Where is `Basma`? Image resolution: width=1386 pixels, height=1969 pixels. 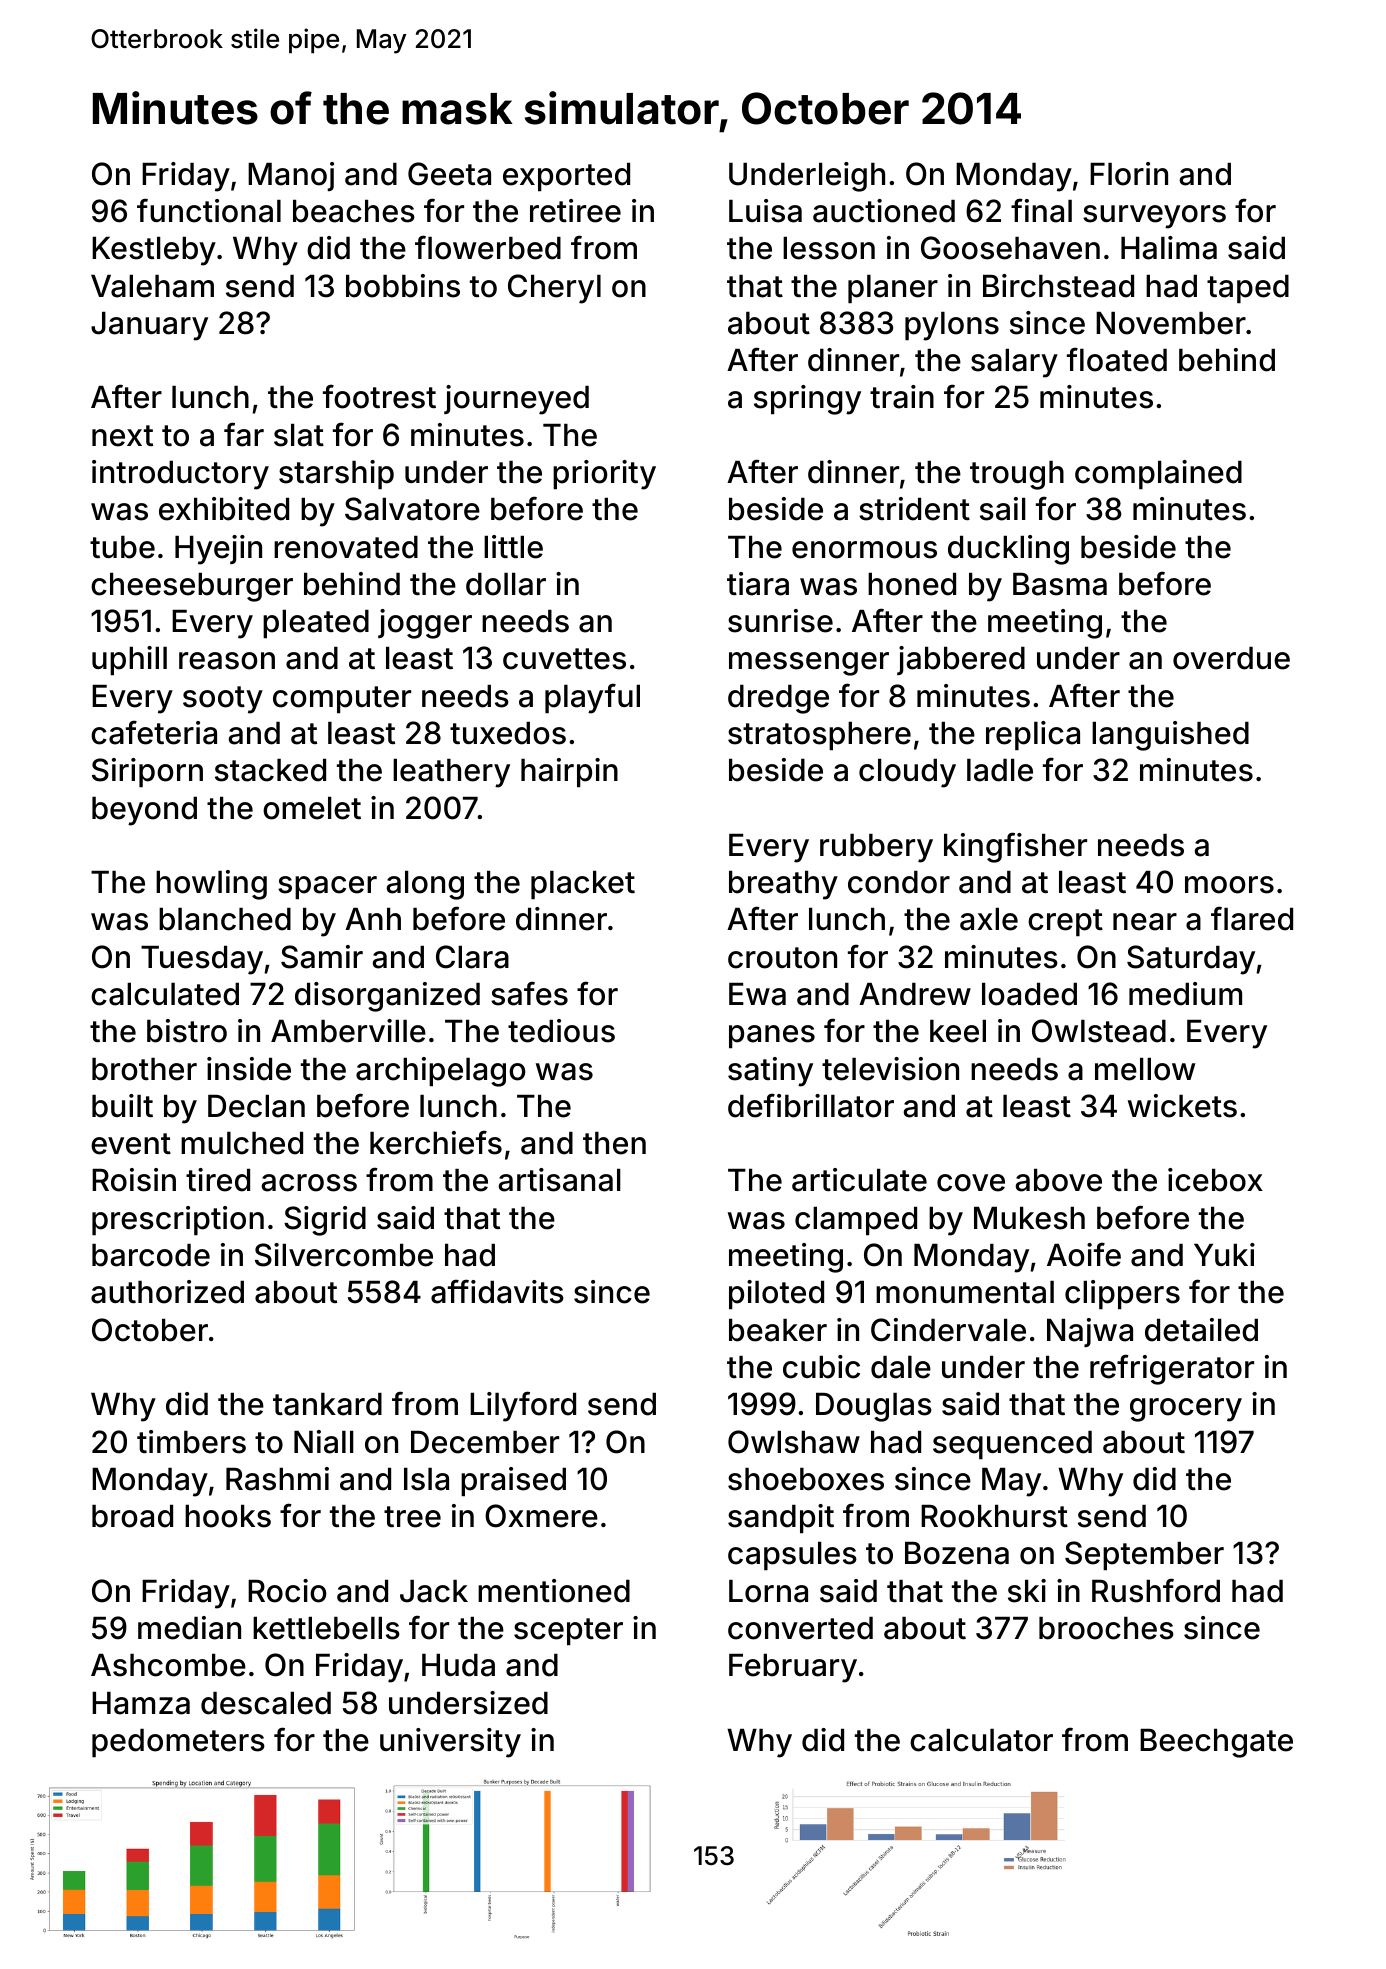 Basma is located at coordinates (1060, 584).
